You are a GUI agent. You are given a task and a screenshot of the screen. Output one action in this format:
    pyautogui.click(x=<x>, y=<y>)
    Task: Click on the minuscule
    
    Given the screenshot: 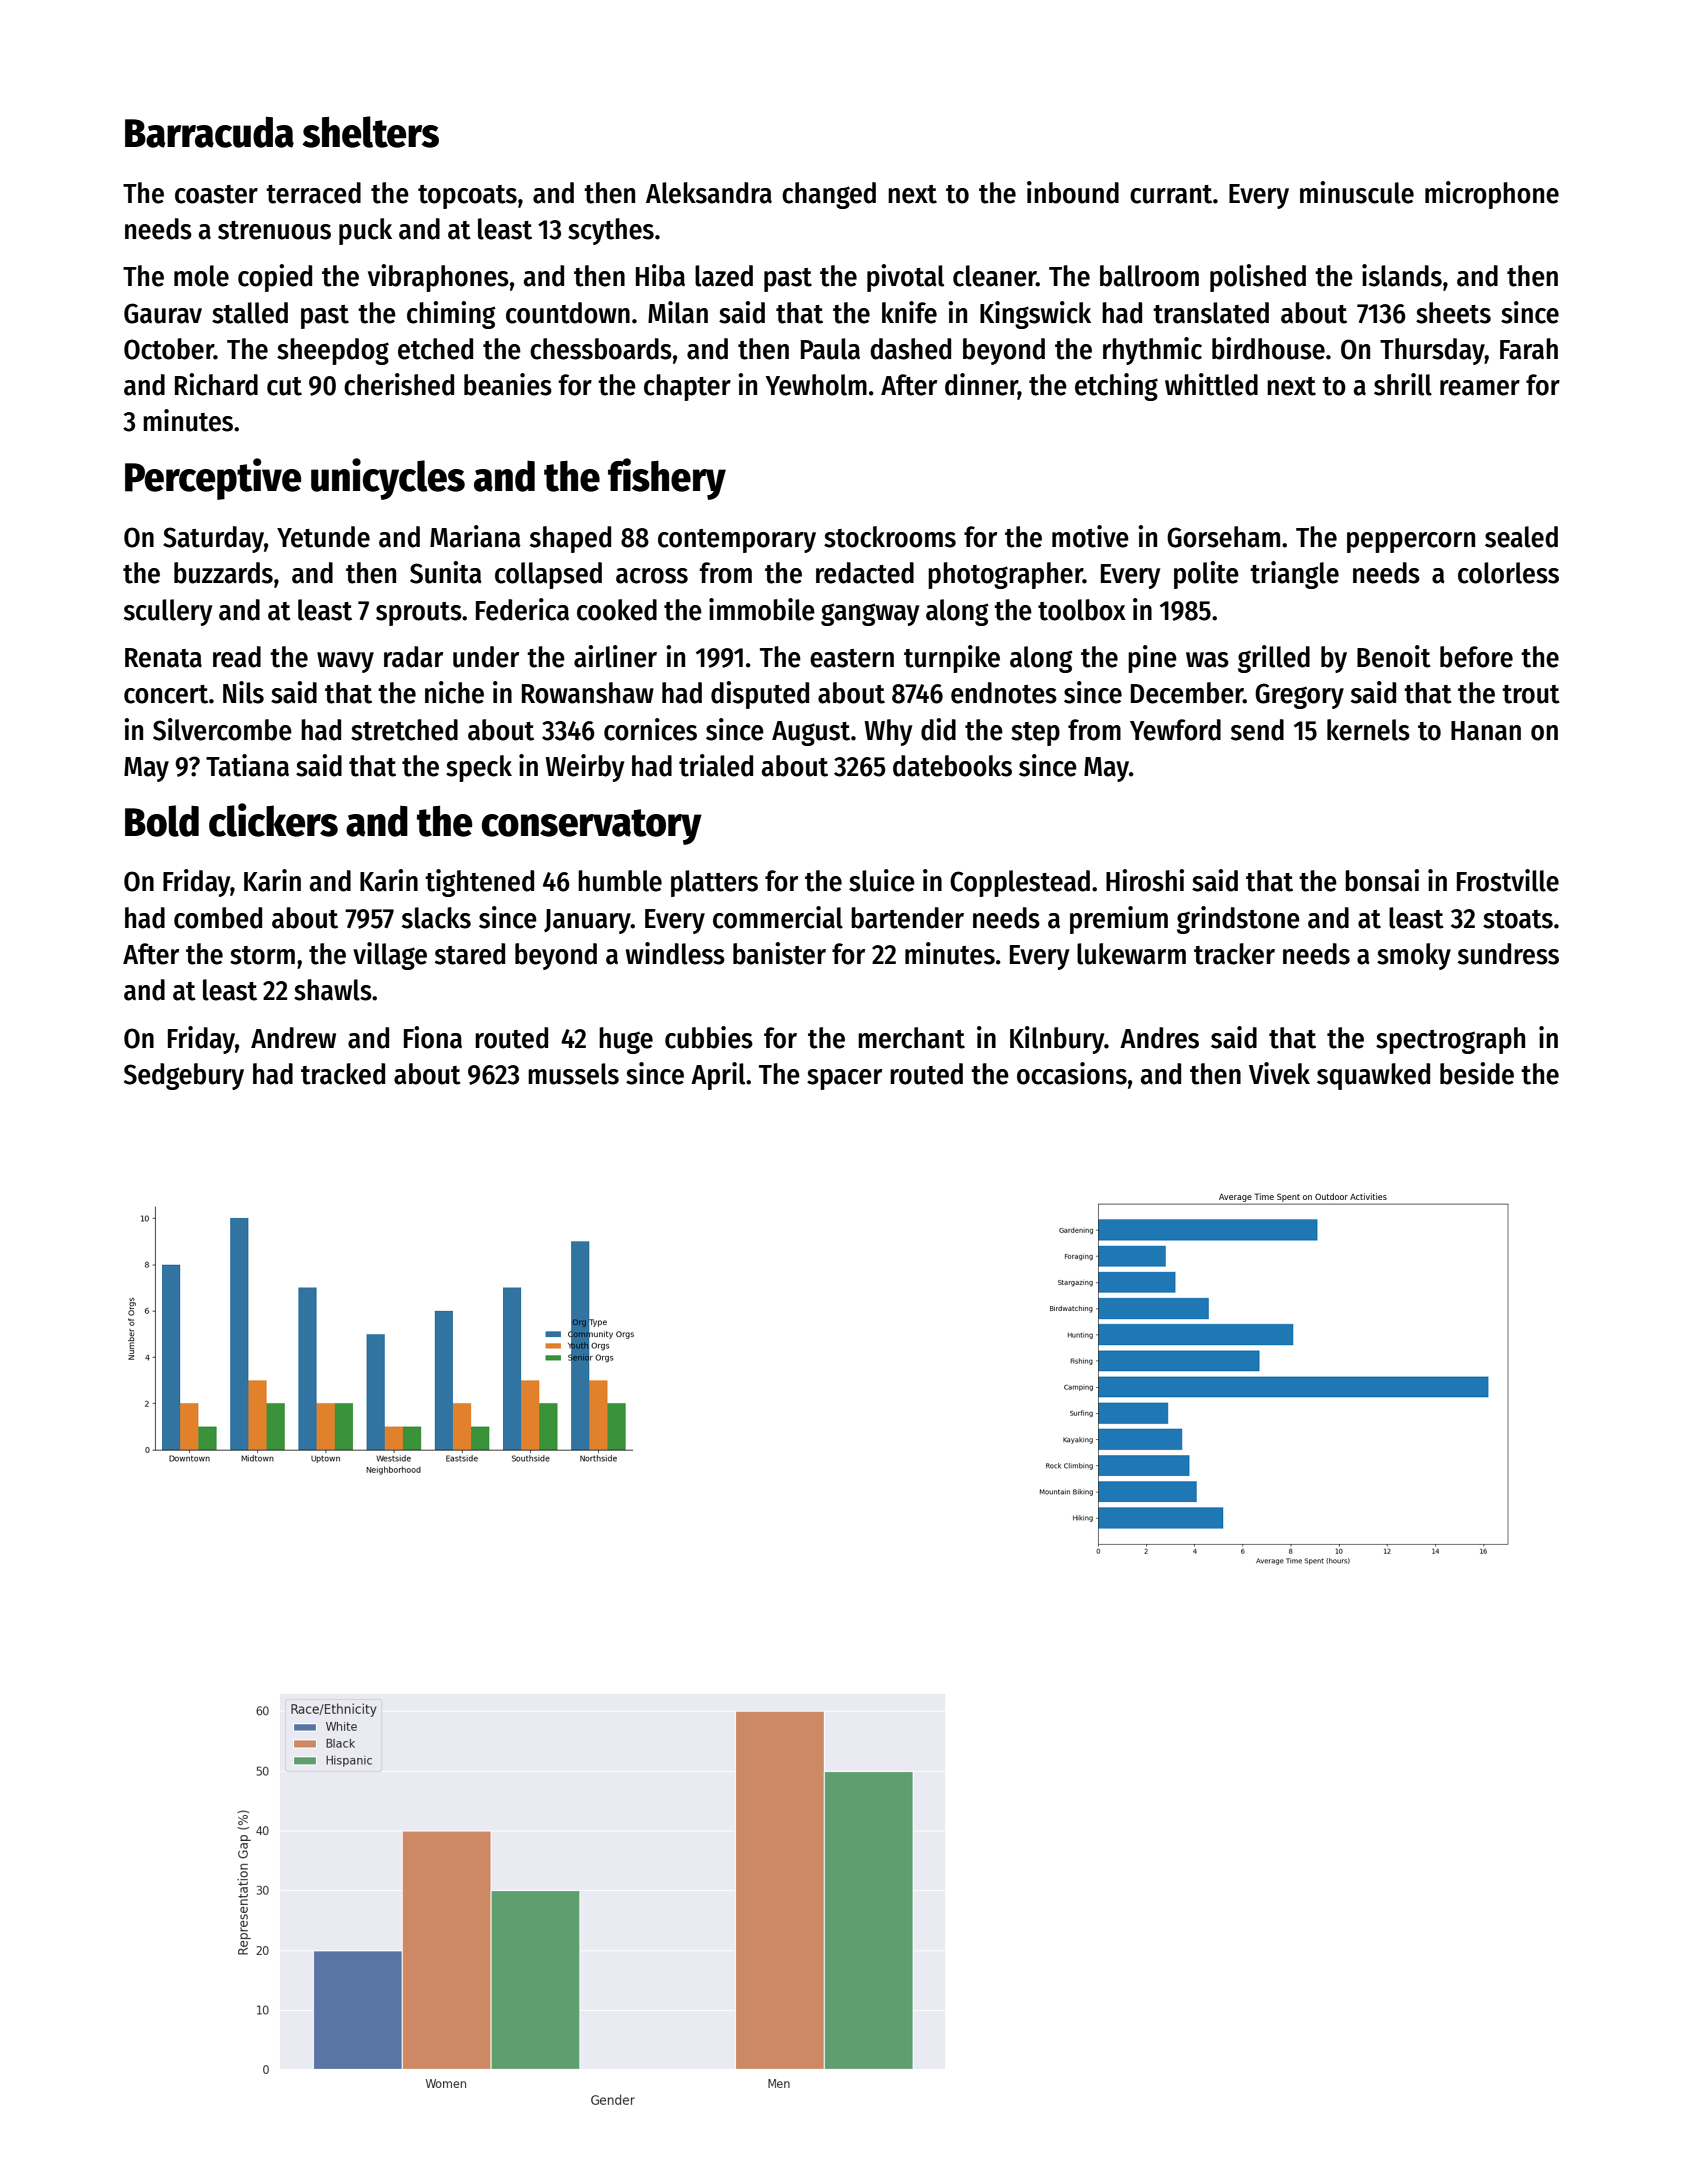 What is the action you would take?
    pyautogui.click(x=1357, y=192)
